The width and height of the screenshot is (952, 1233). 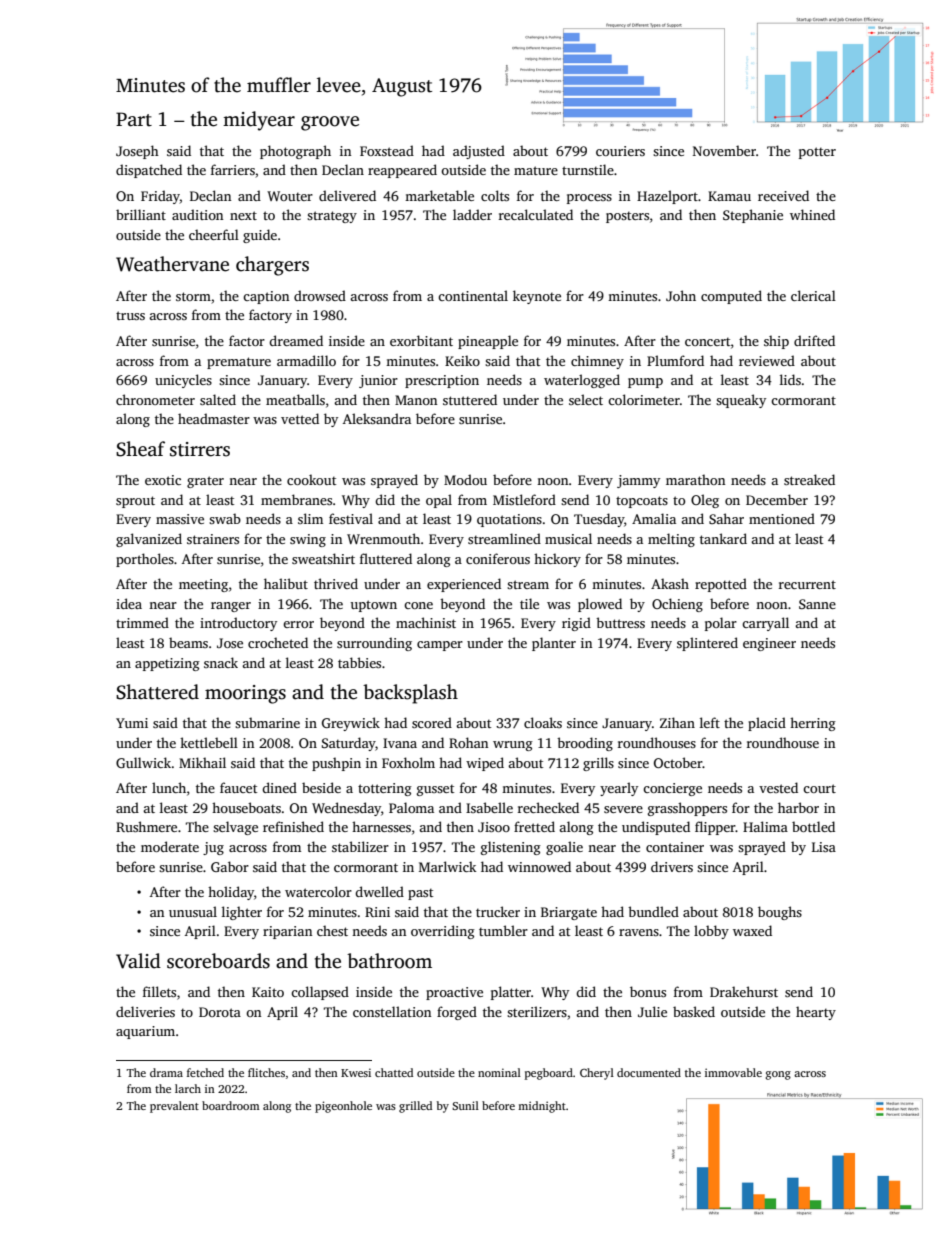 What do you see at coordinates (377, 418) in the screenshot?
I see `Aleksandra` at bounding box center [377, 418].
